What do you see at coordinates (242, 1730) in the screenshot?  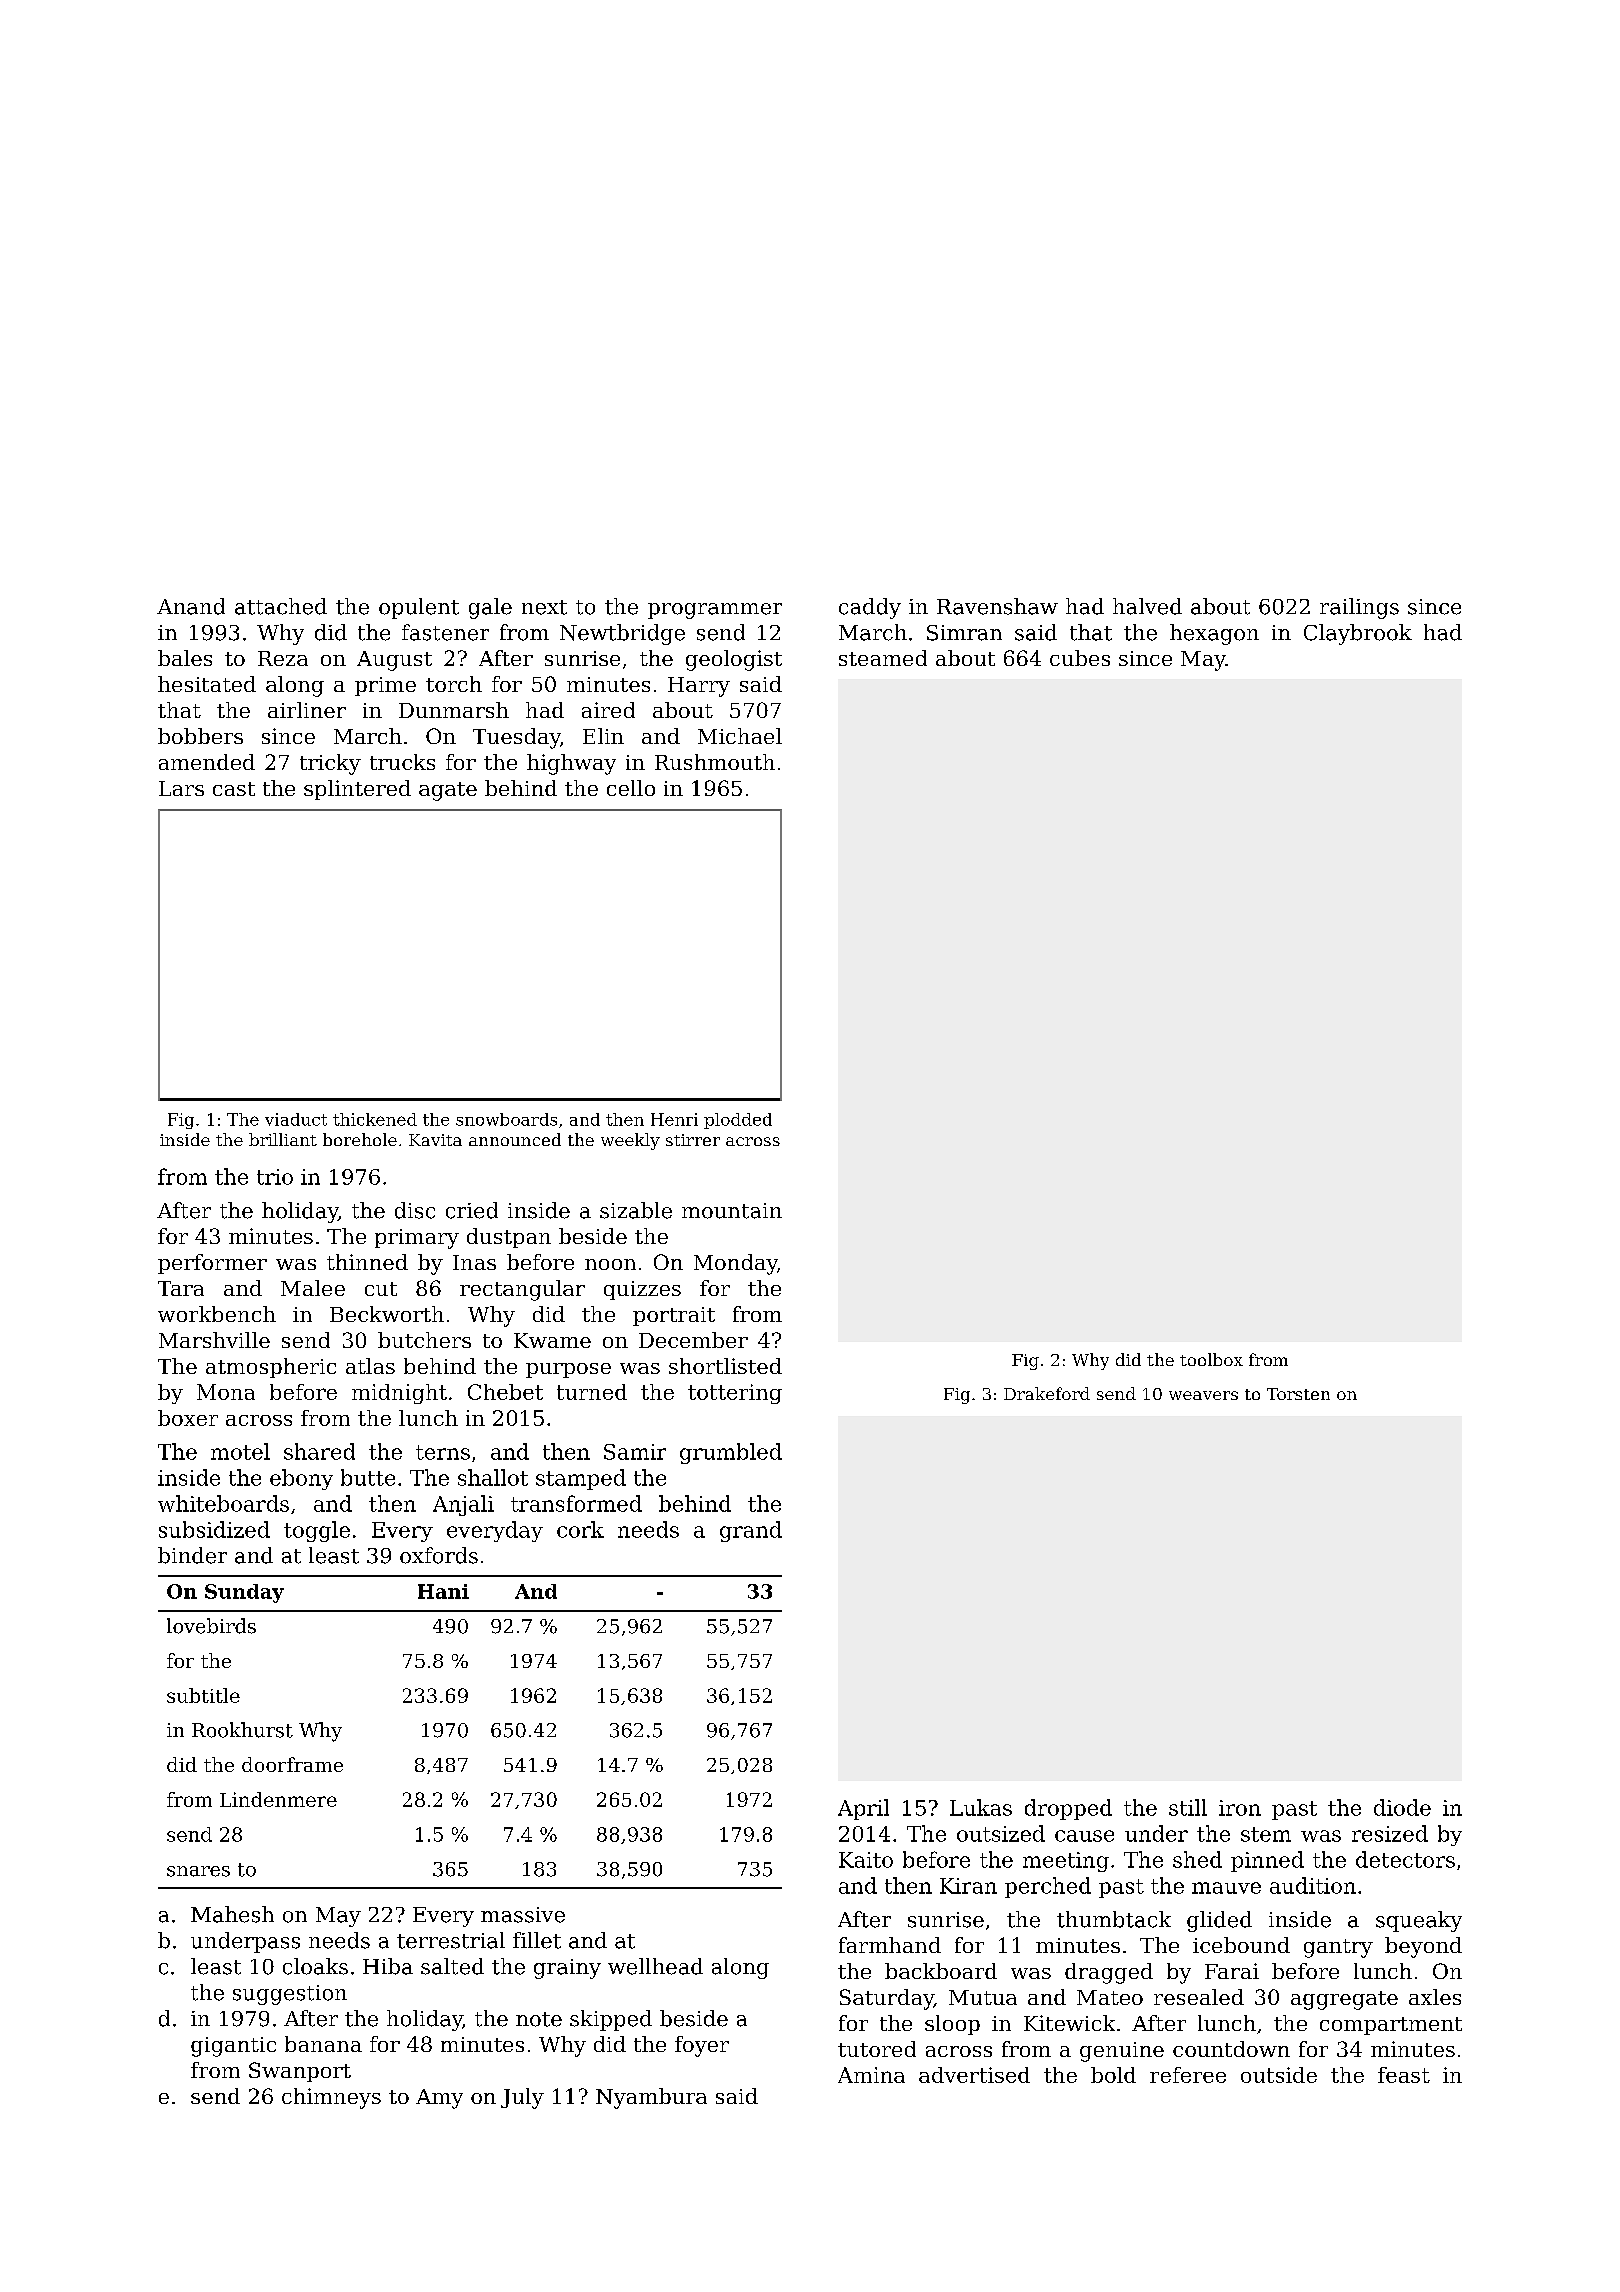 I see `Rookhurst` at bounding box center [242, 1730].
